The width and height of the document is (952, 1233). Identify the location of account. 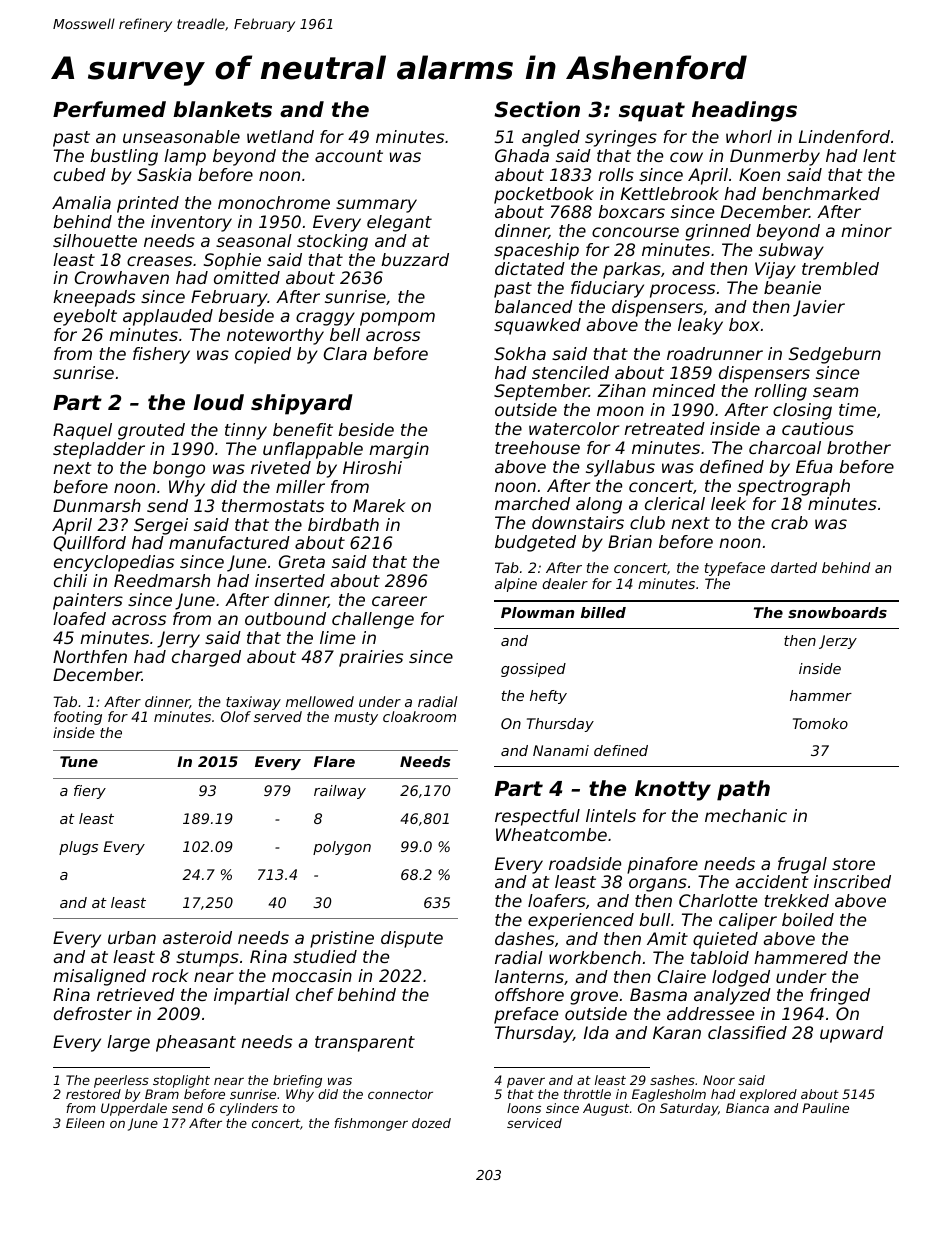
(349, 156).
